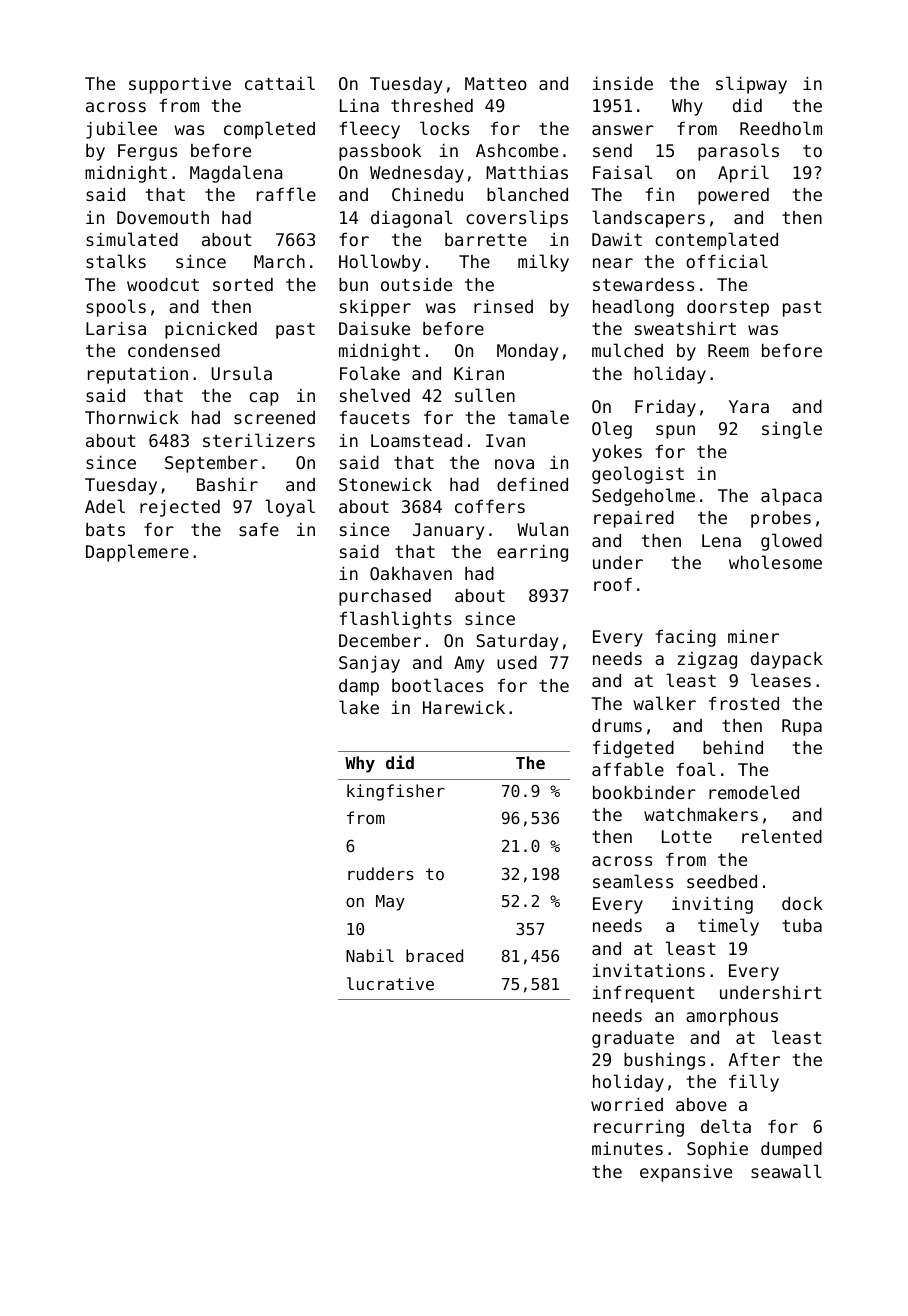  What do you see at coordinates (627, 1104) in the screenshot?
I see `worried` at bounding box center [627, 1104].
